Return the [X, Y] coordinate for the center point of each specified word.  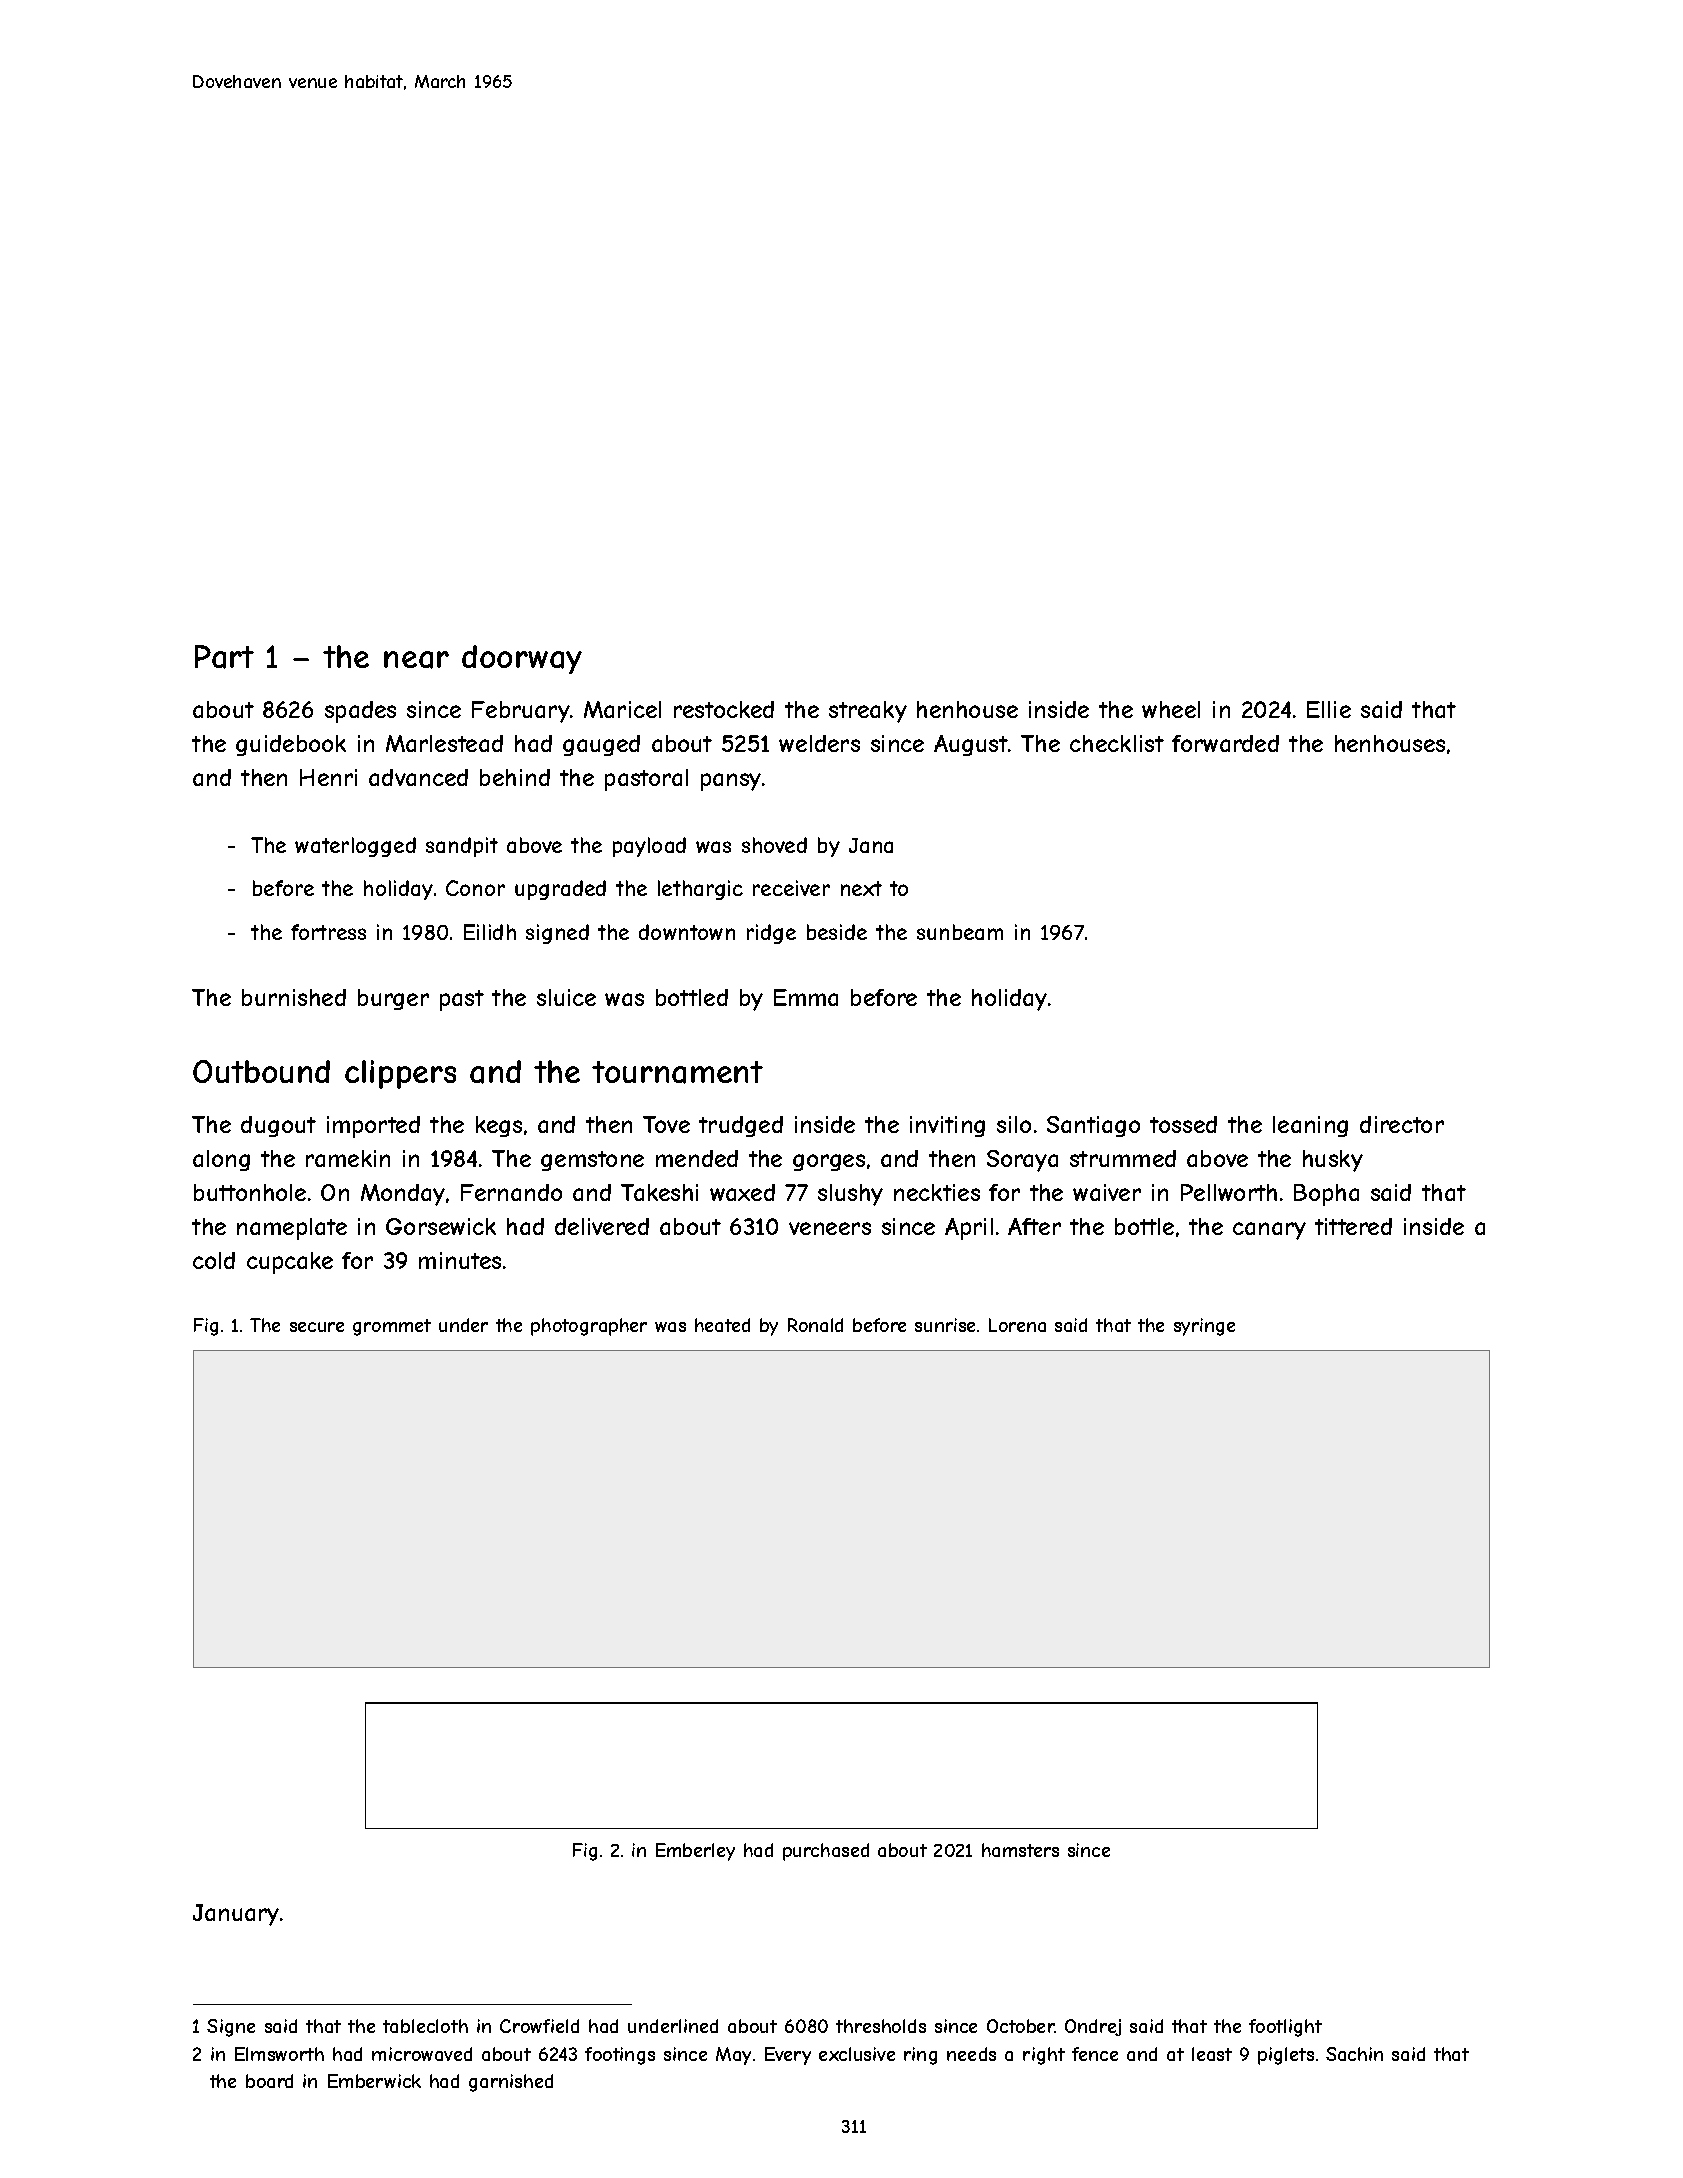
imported [373, 1127]
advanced [418, 777]
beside [837, 932]
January [236, 1915]
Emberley [695, 1852]
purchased [826, 1852]
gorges [829, 1162]
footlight [1285, 2028]
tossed [1183, 1124]
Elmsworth [279, 2054]
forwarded [1225, 743]
